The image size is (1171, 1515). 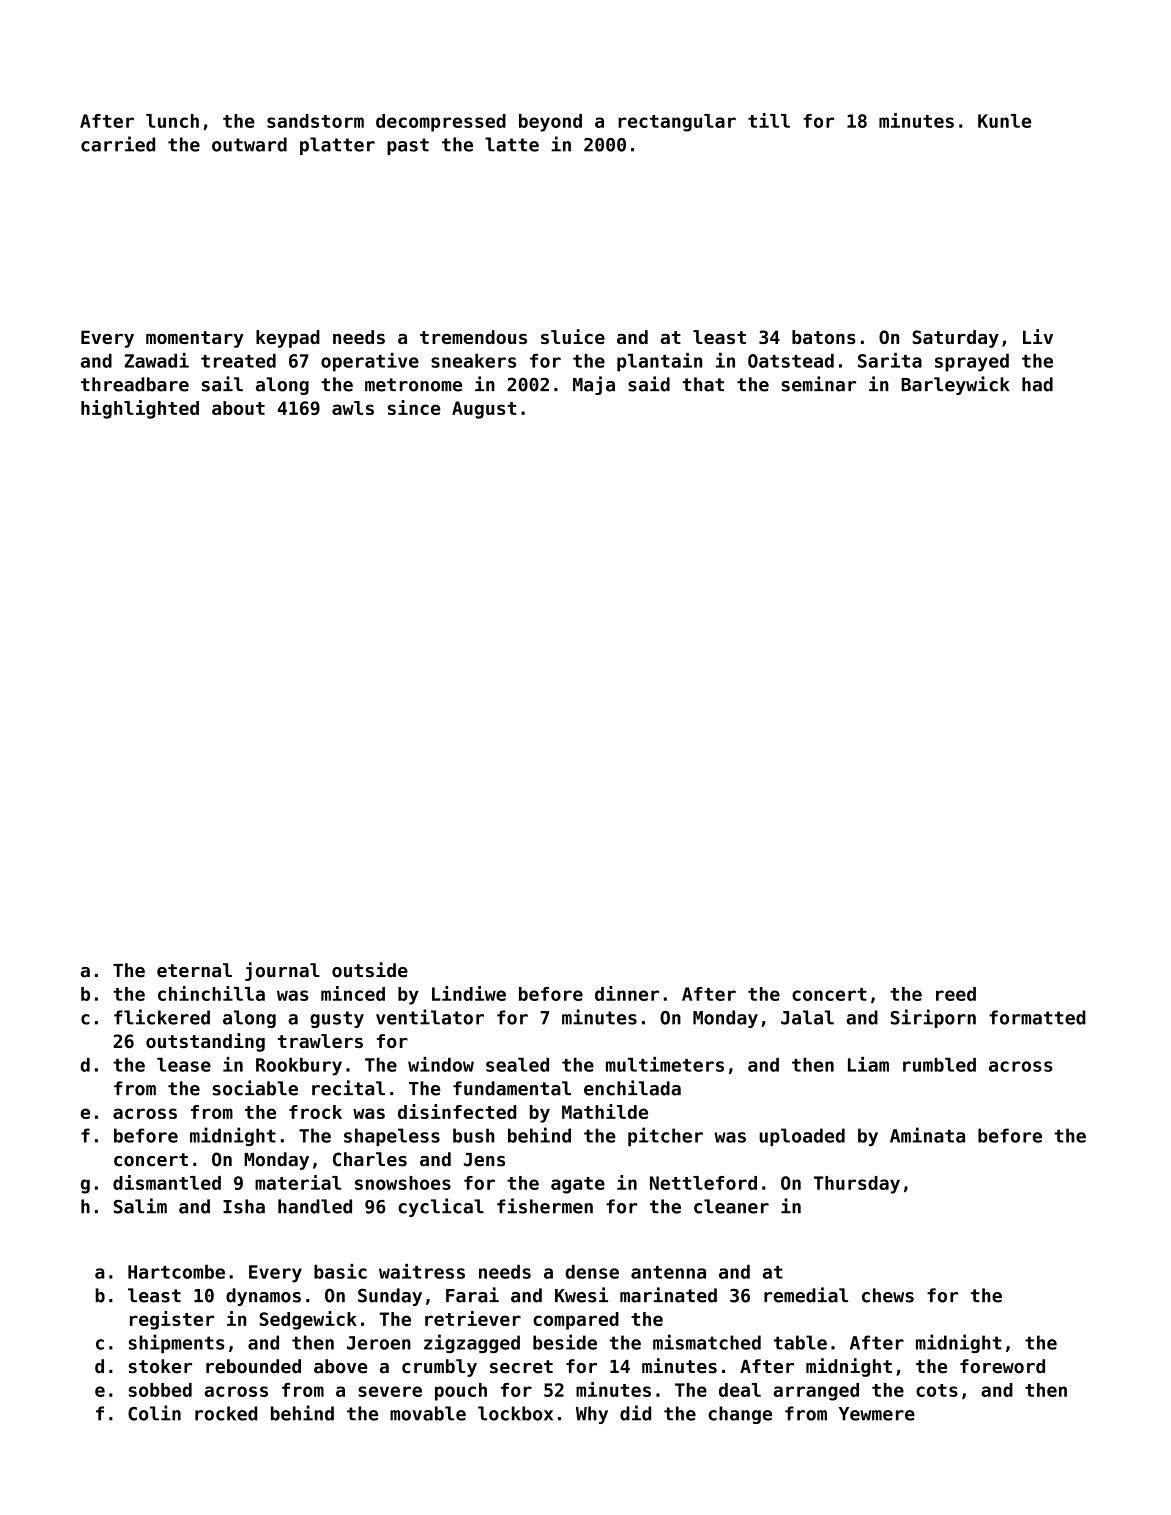 What do you see at coordinates (956, 994) in the page?
I see `reed` at bounding box center [956, 994].
